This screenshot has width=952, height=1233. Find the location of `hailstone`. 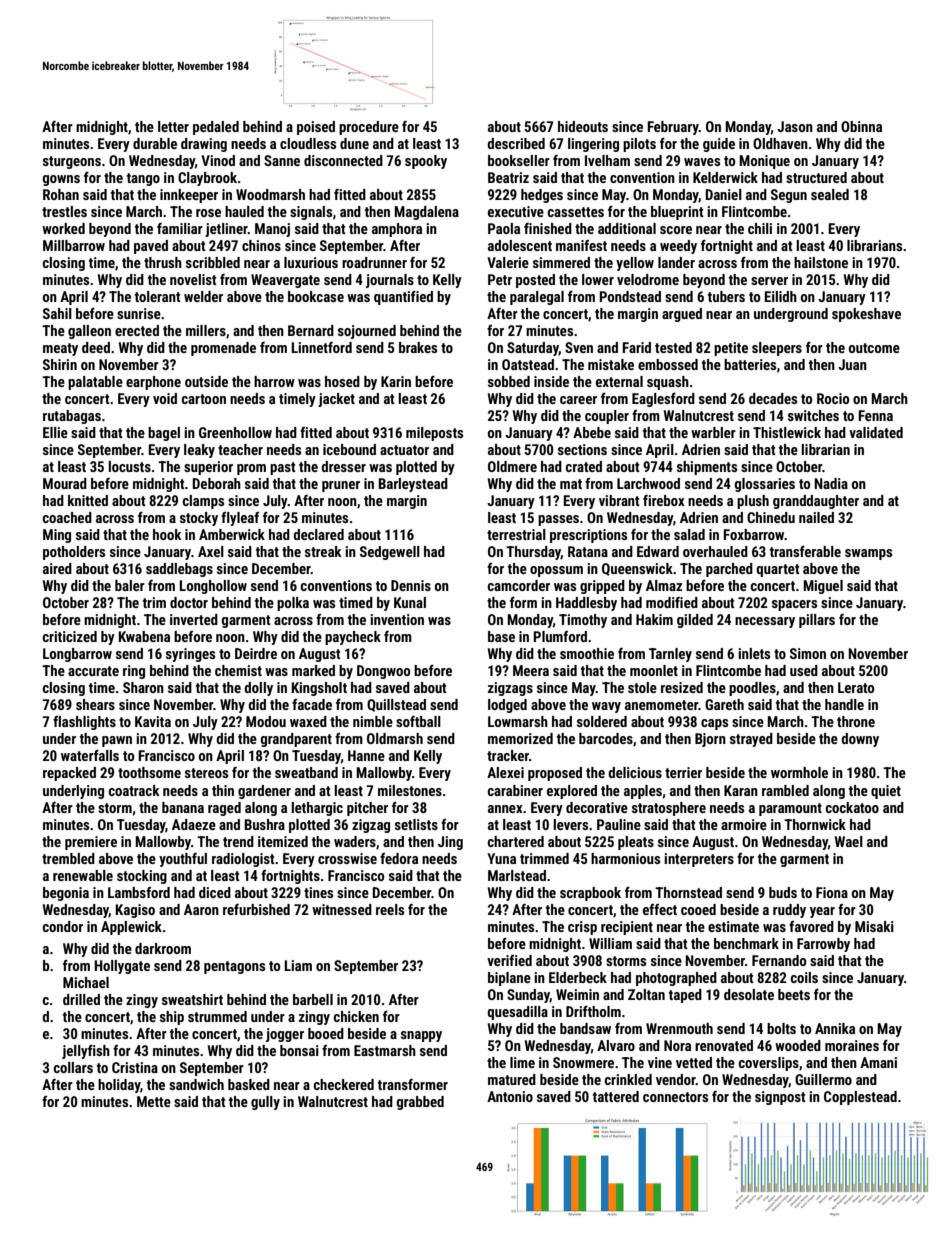

hailstone is located at coordinates (821, 262).
